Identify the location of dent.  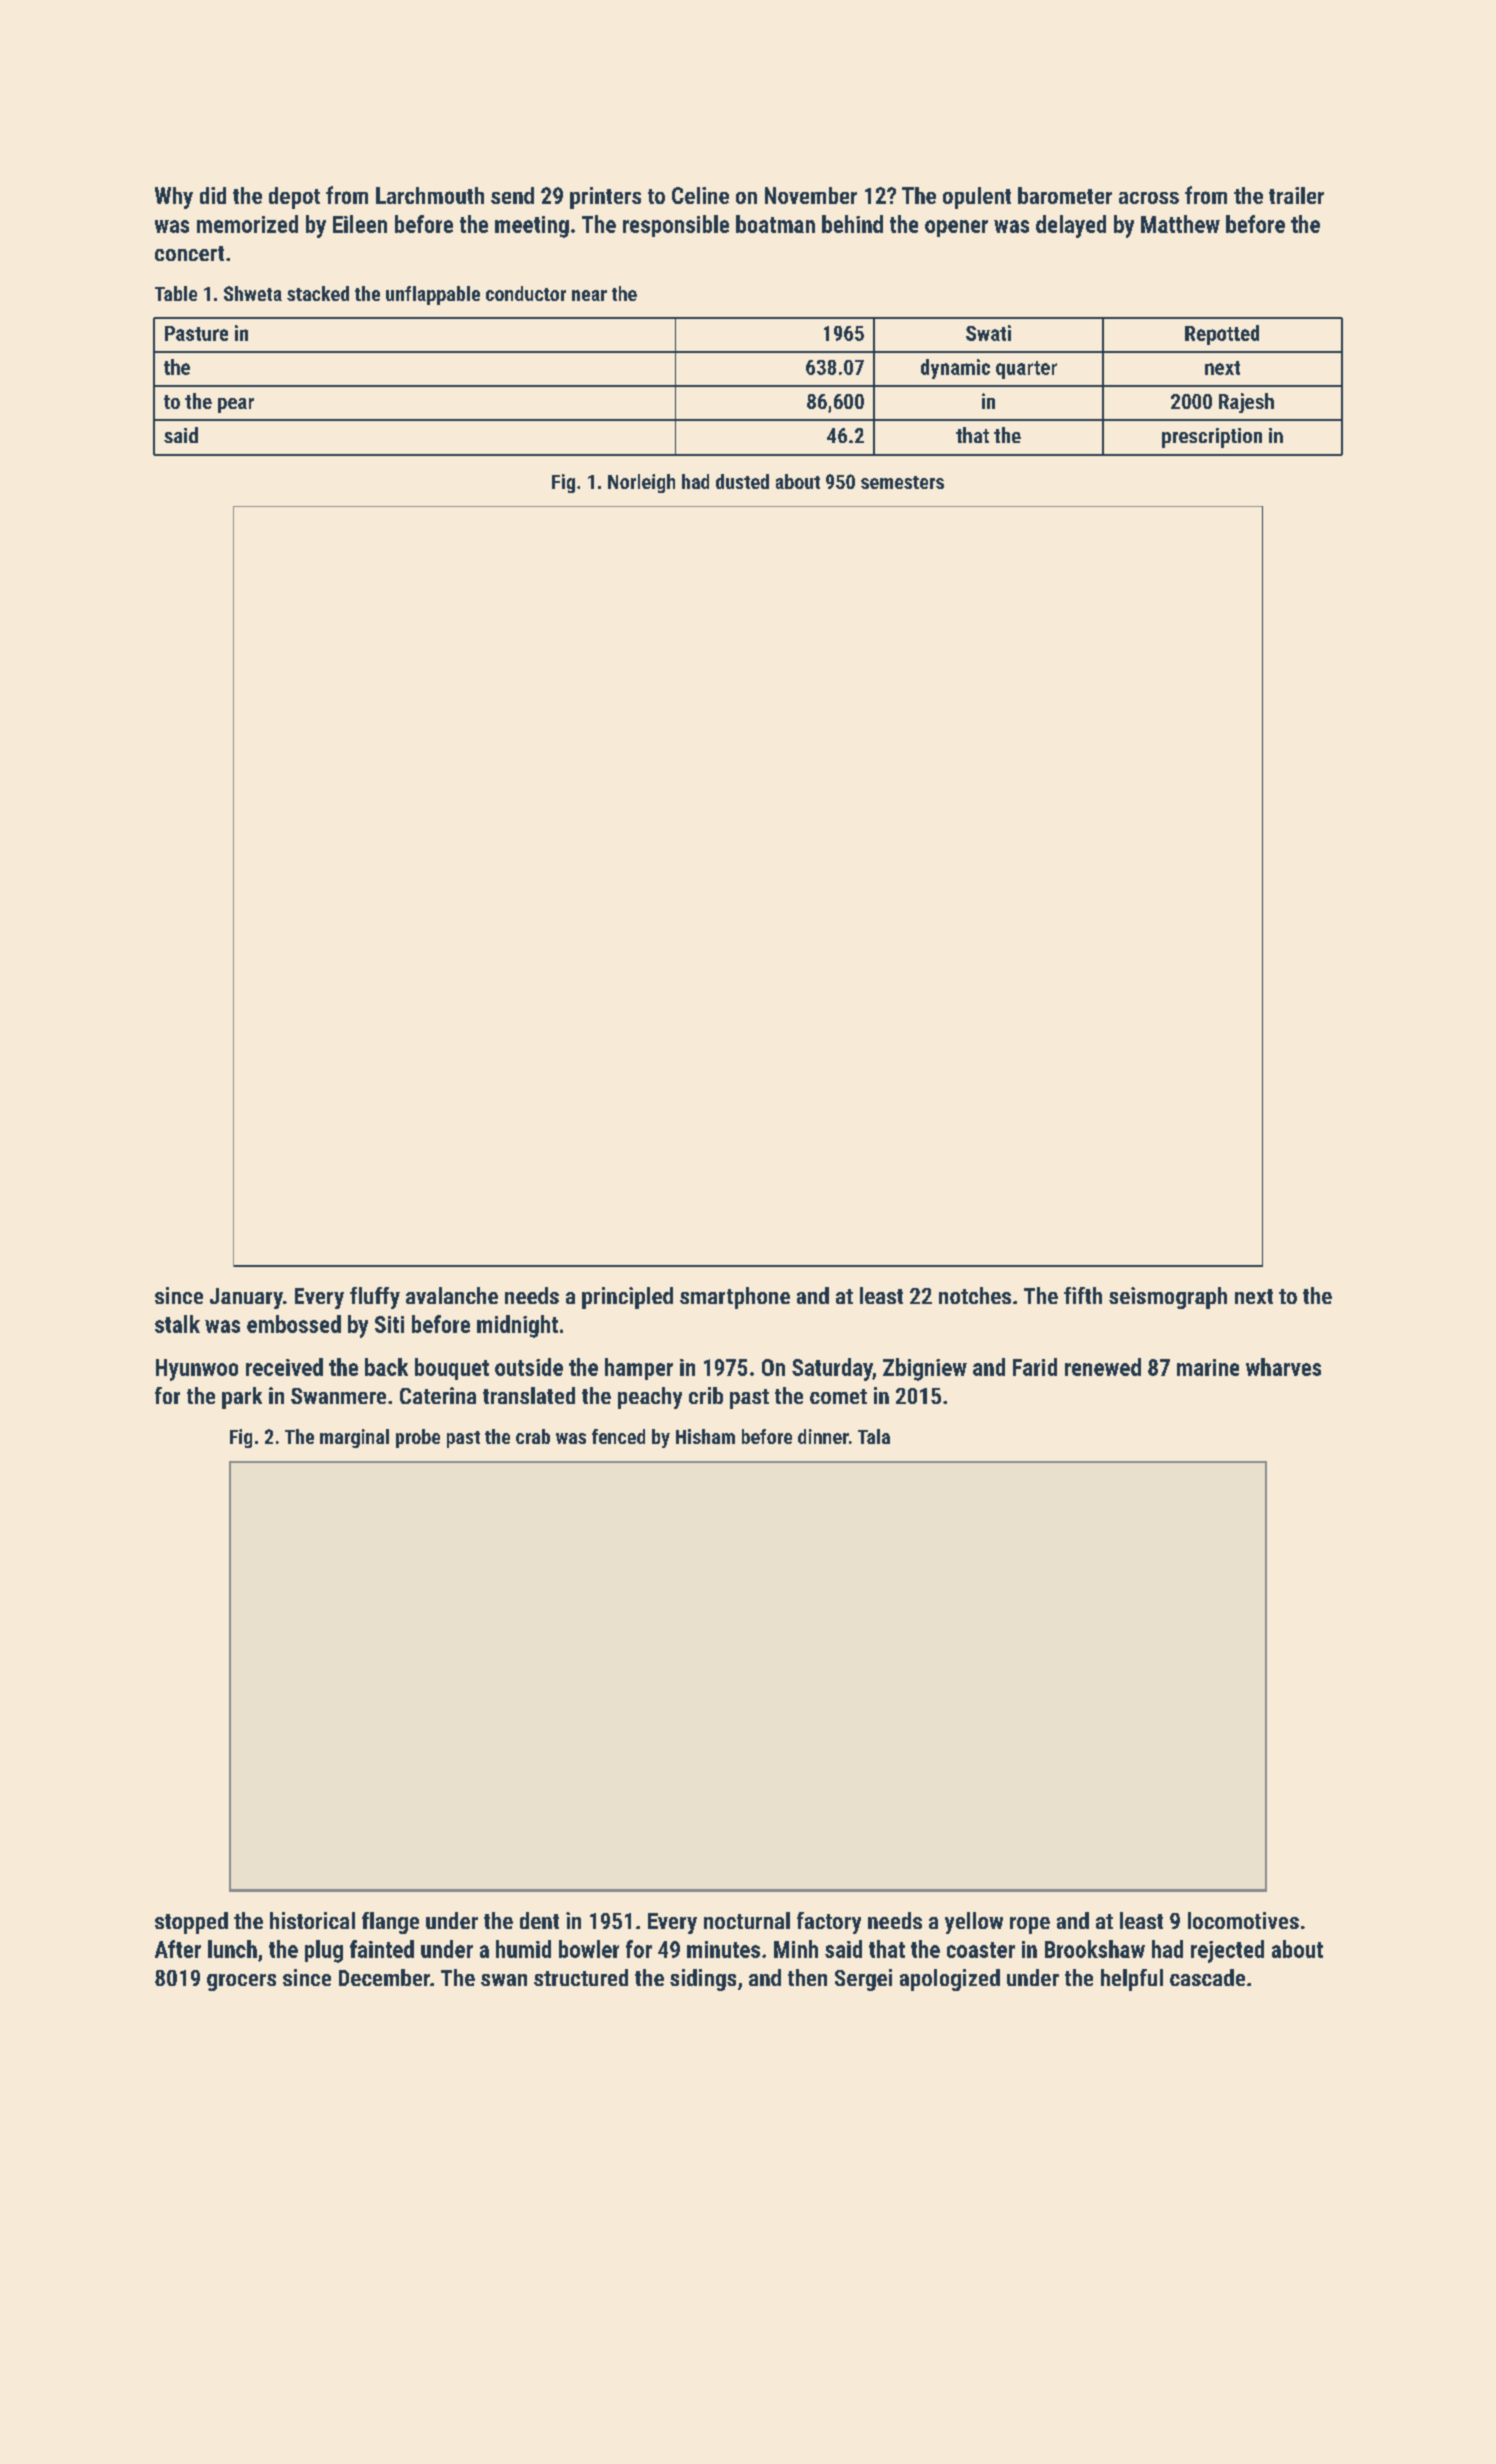
(539, 1920).
